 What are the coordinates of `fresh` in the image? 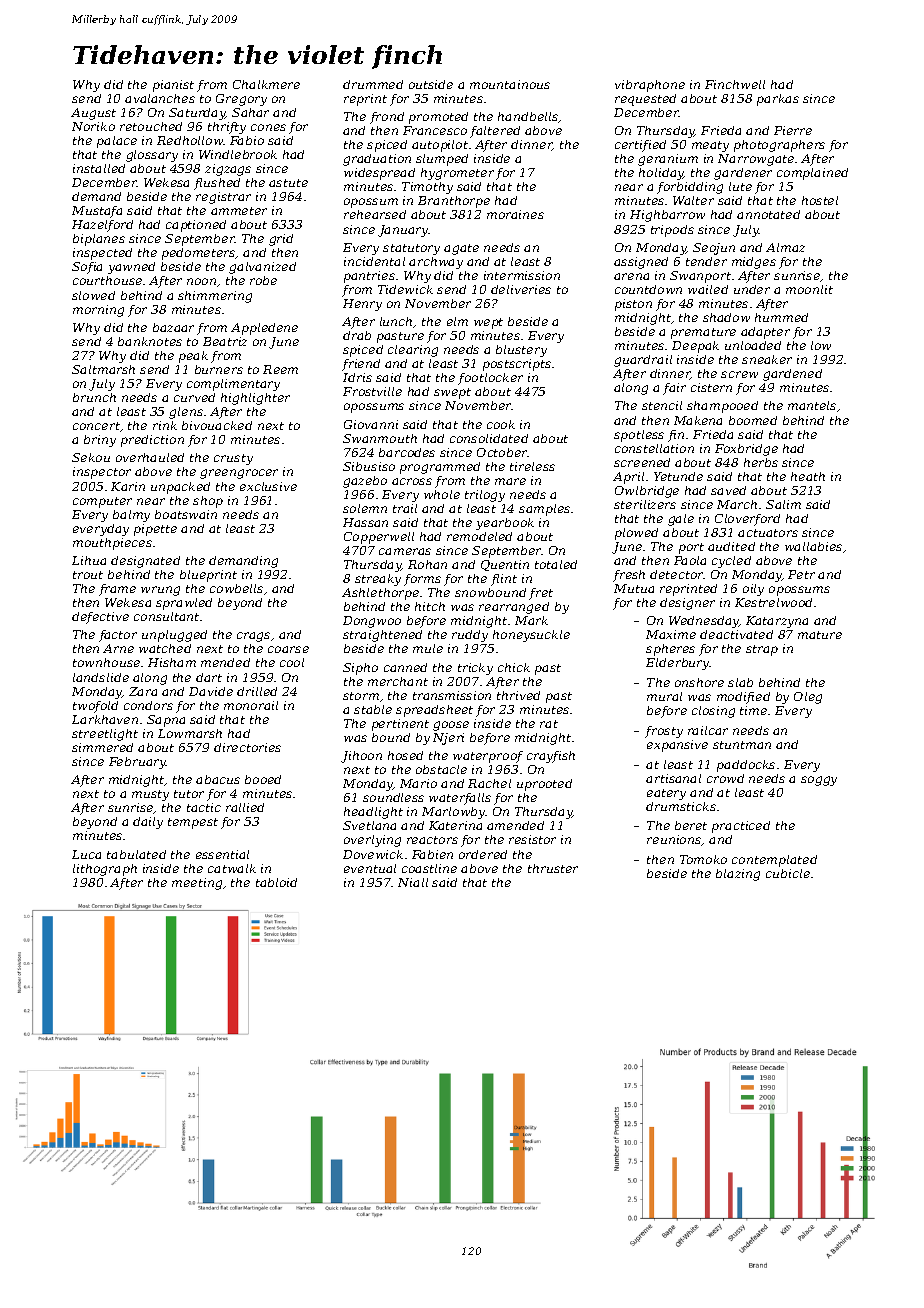 It's located at (629, 576).
